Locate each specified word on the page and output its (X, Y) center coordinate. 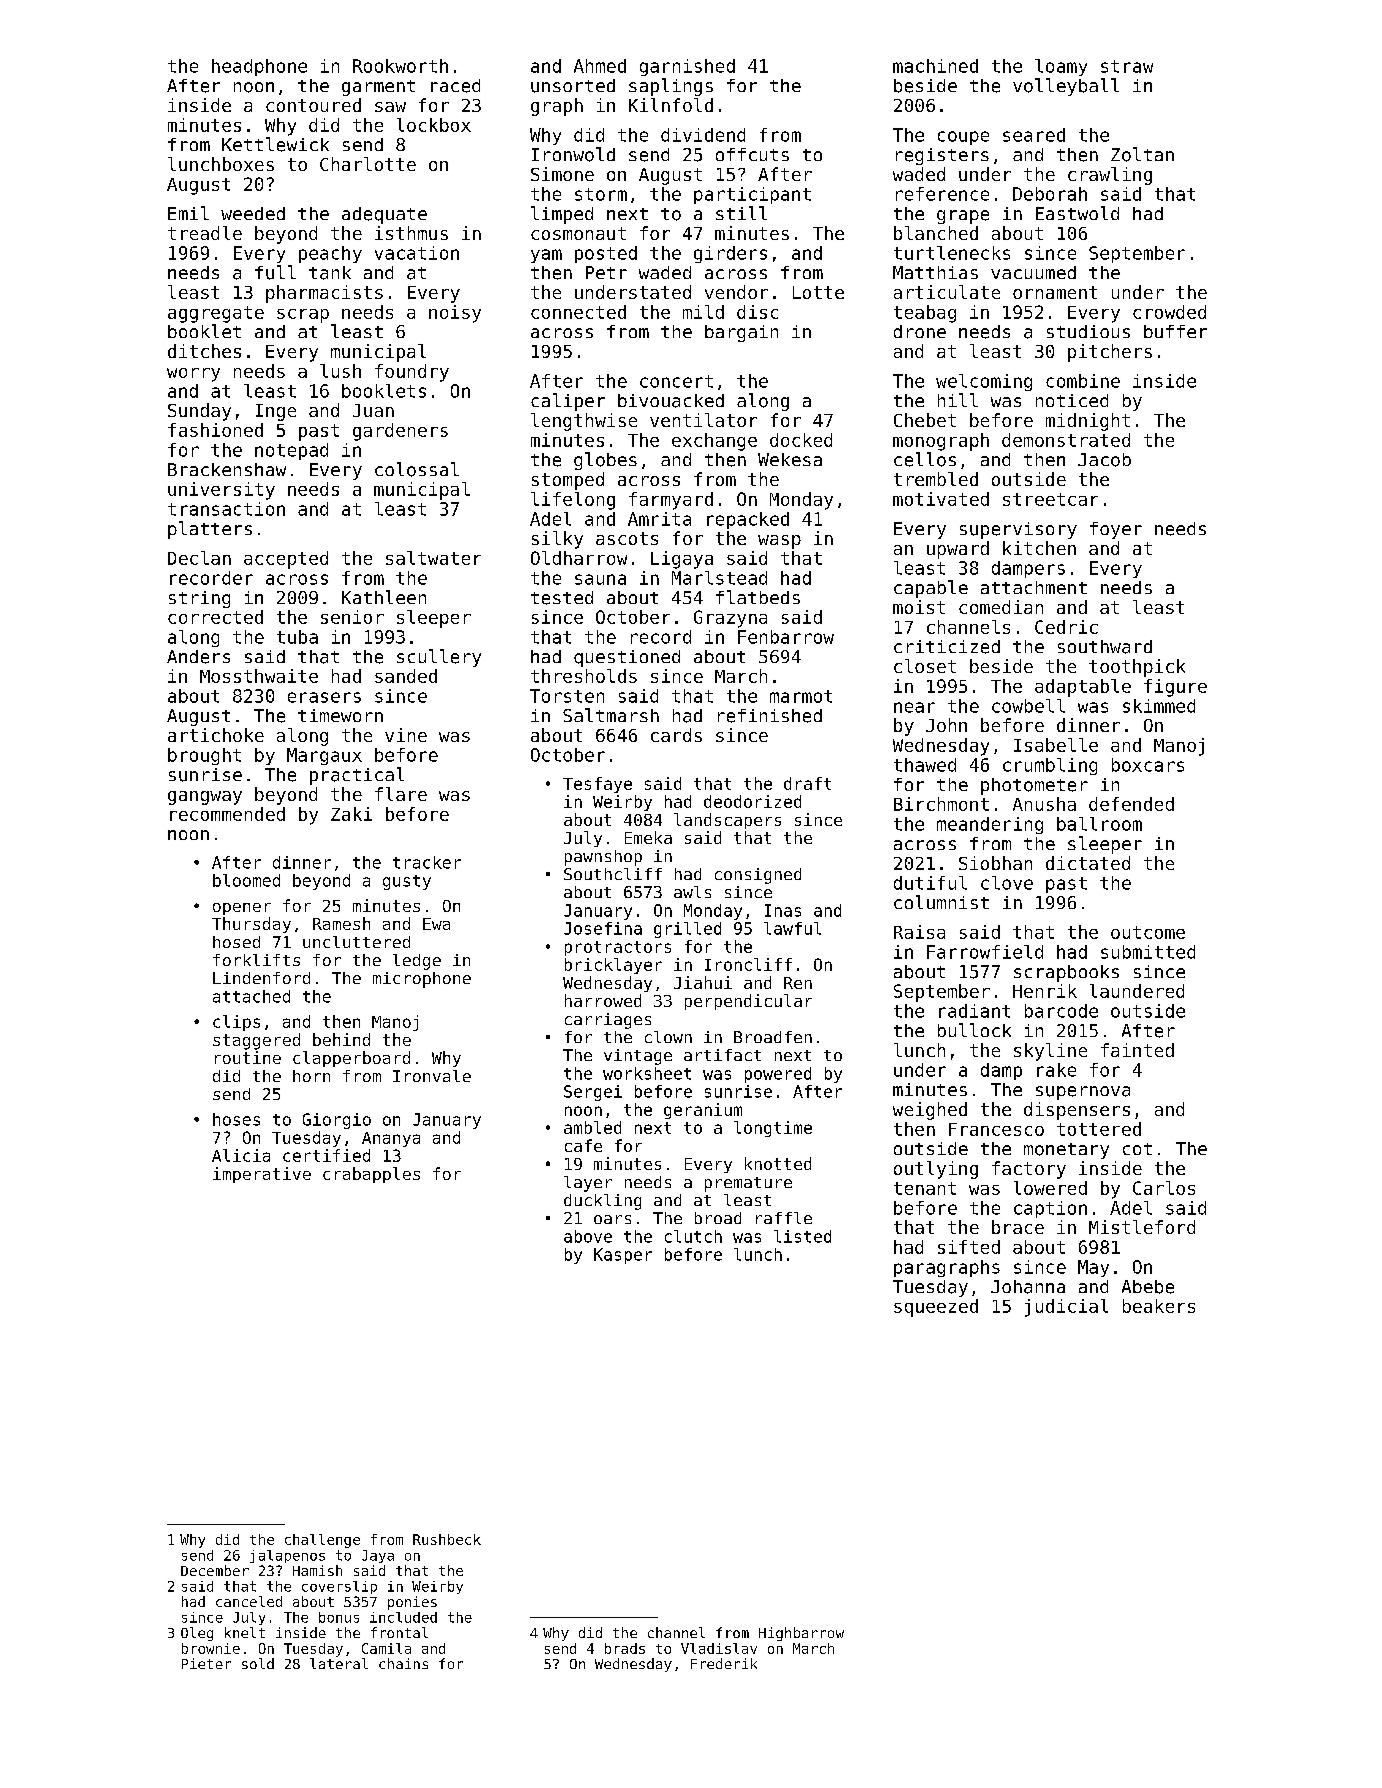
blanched (936, 233)
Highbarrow (801, 1634)
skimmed (1159, 706)
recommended (227, 814)
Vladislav (719, 1648)
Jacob (1104, 460)
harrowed (603, 1000)
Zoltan (1142, 154)
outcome (1148, 932)
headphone (259, 67)
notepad (291, 451)
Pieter (206, 1663)
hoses (236, 1119)
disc (757, 312)
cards (676, 735)
